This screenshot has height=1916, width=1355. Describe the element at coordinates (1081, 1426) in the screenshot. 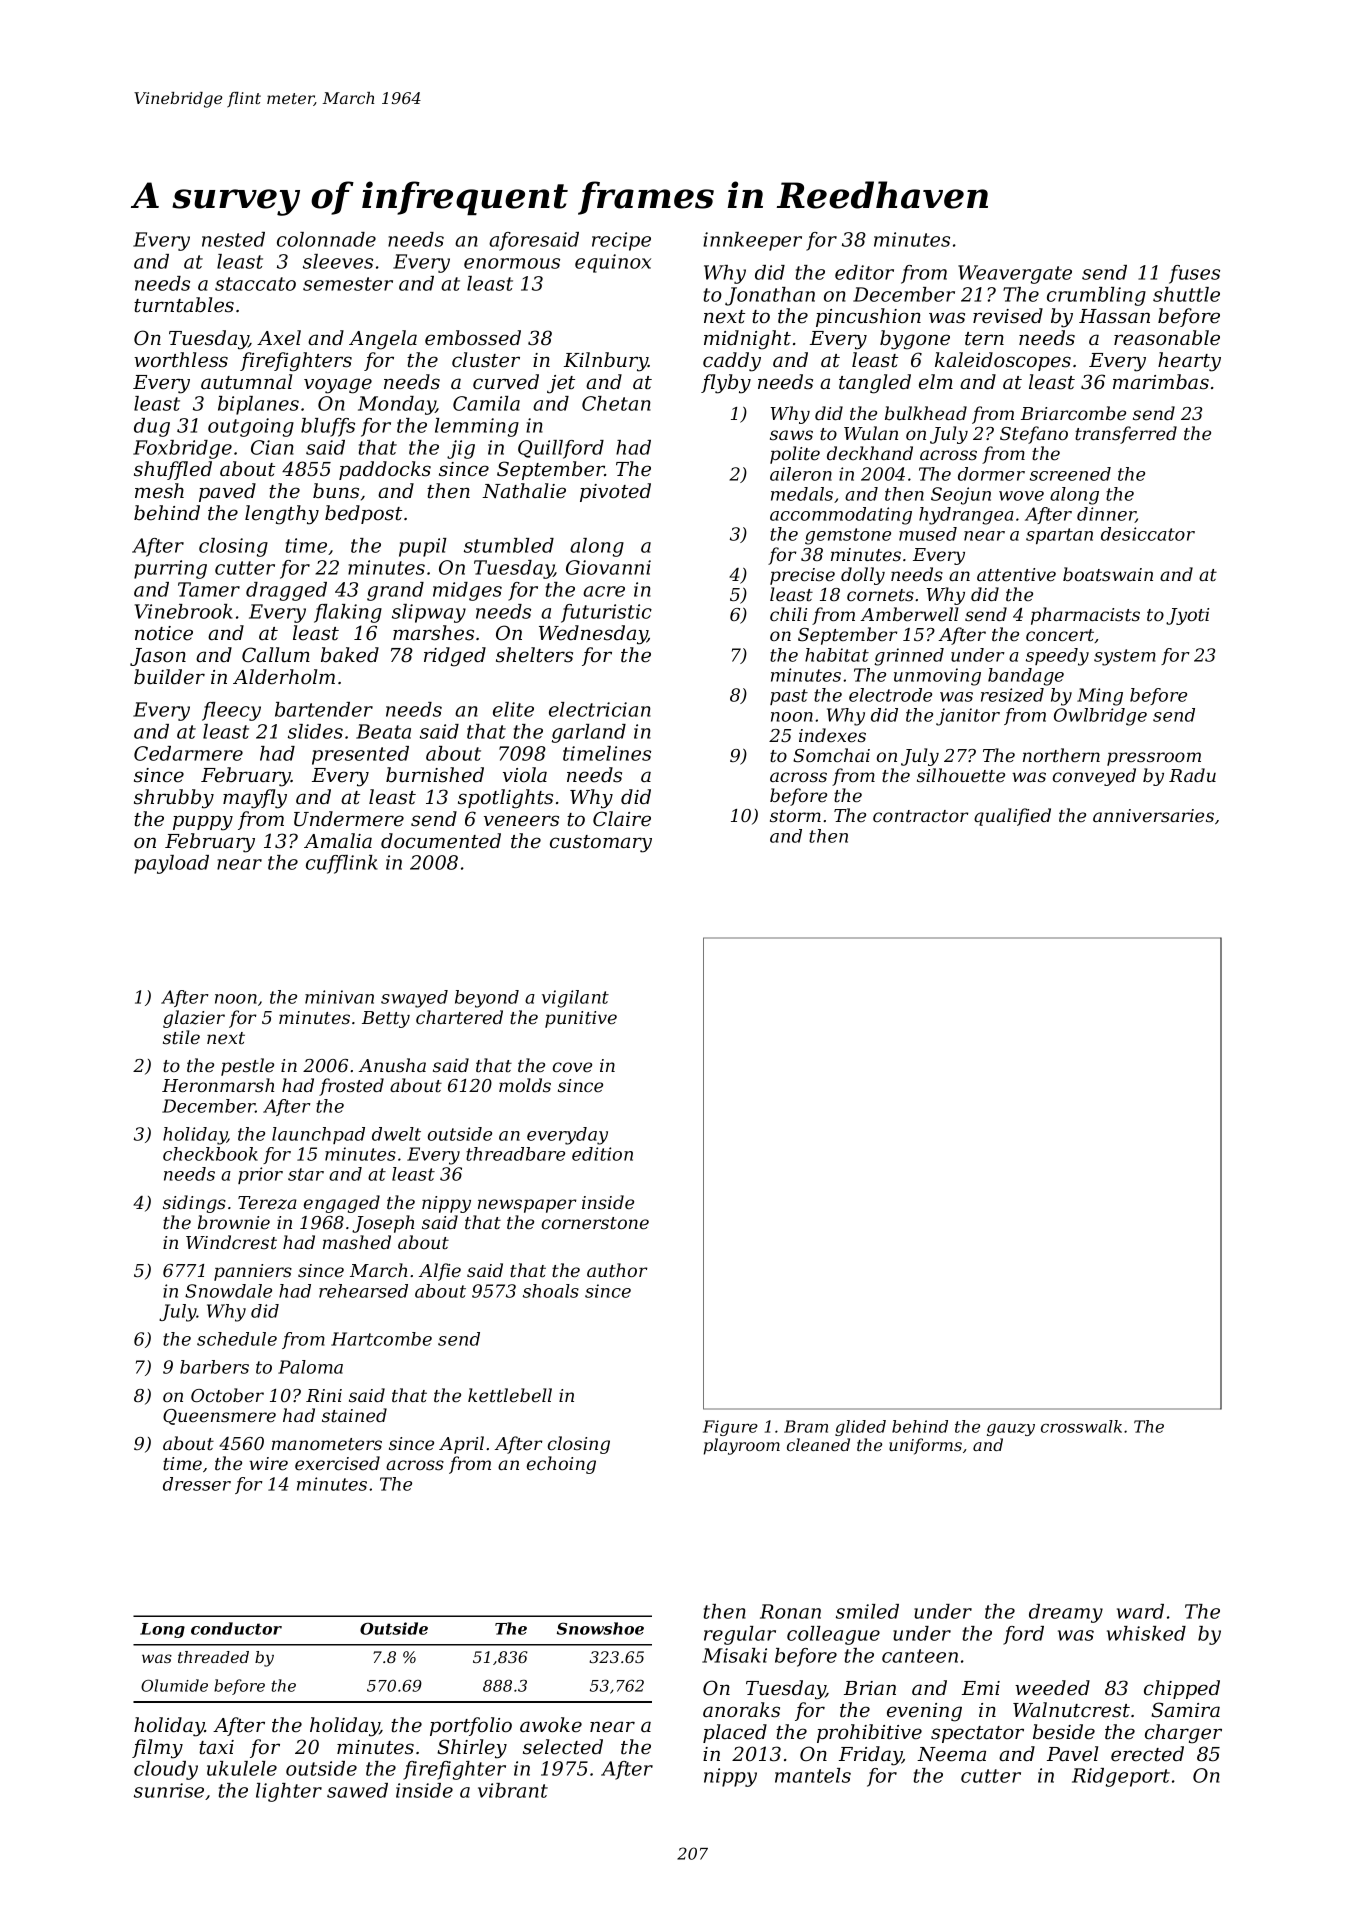

I see `crosswalk` at that location.
